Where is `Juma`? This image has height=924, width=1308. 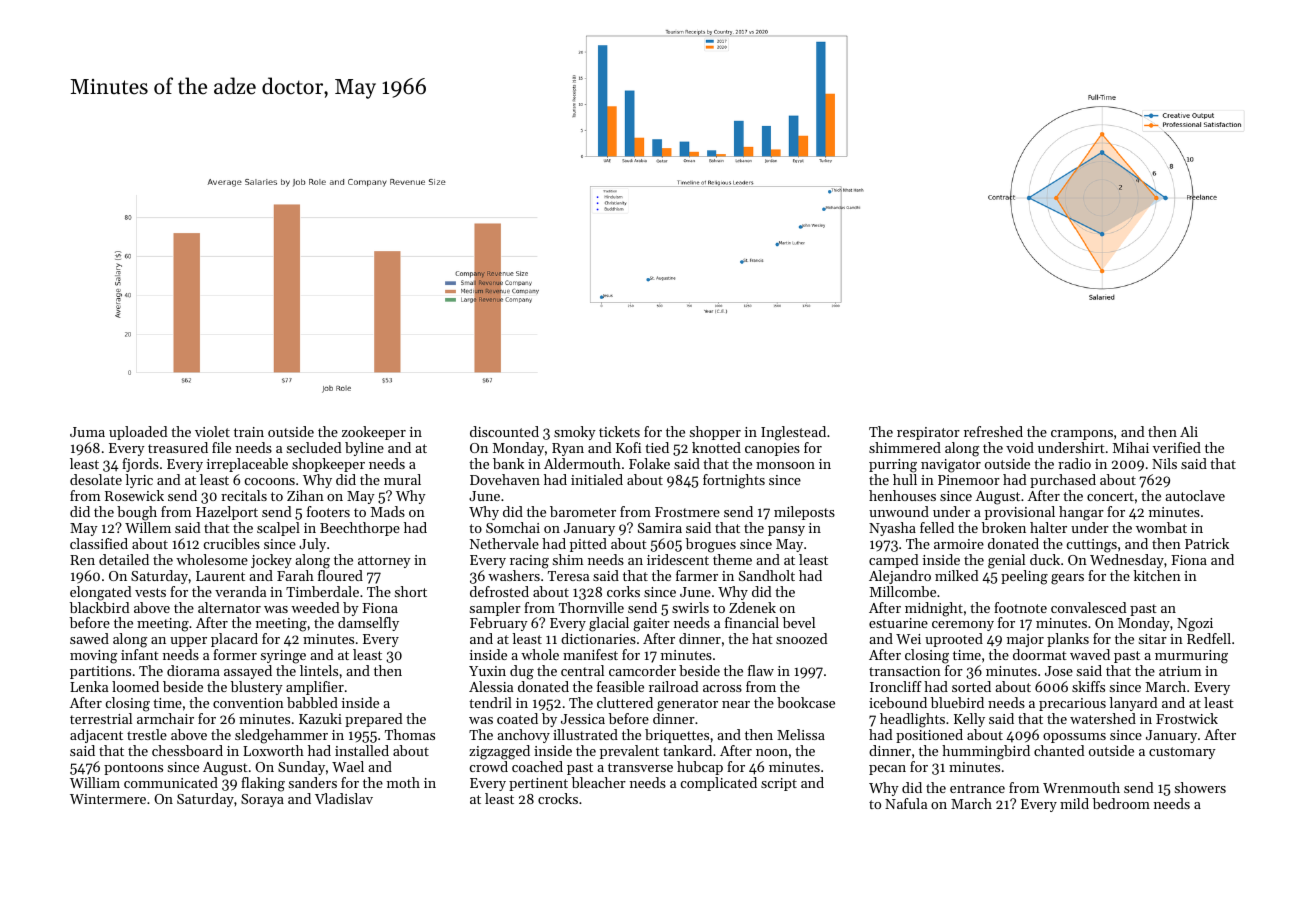 Juma is located at coordinates (87, 432).
